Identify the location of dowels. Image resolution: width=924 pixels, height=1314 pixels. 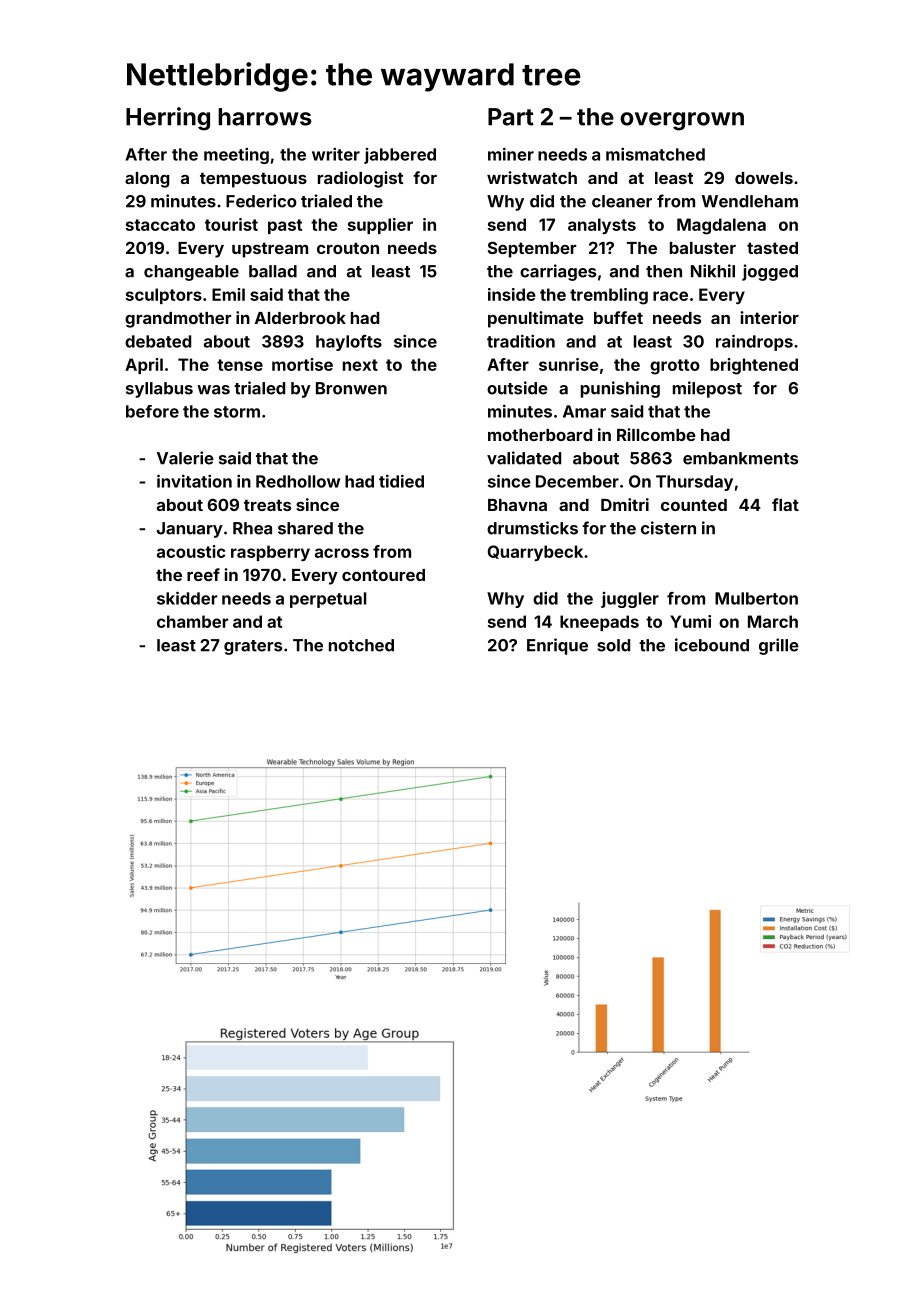
(764, 178).
